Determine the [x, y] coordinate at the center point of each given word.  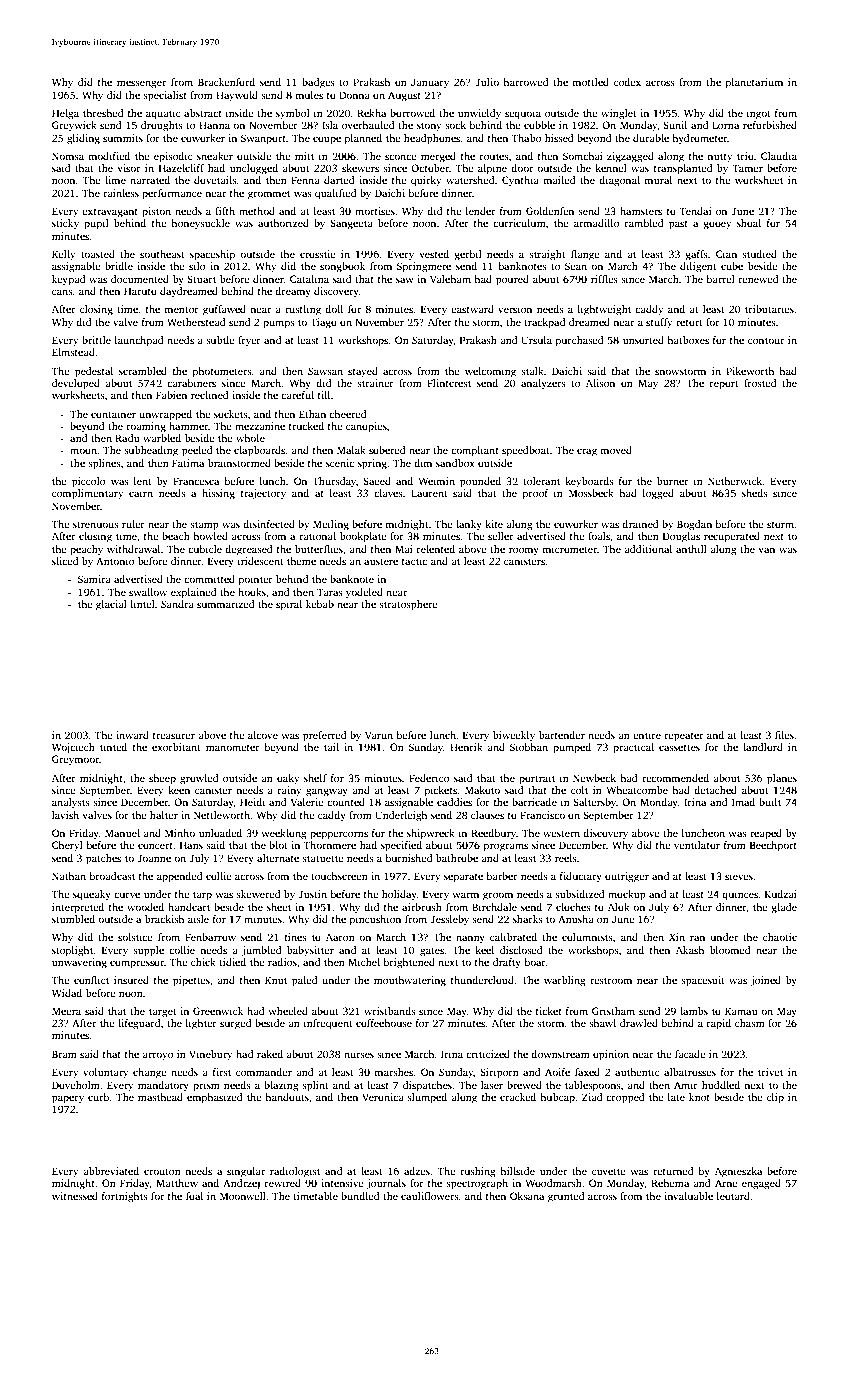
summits [123, 138]
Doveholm [76, 1085]
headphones [432, 139]
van [767, 550]
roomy [524, 551]
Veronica [383, 1097]
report [724, 385]
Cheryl [67, 846]
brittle [96, 340]
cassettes [679, 747]
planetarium [754, 83]
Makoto [482, 790]
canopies [366, 427]
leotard [733, 1196]
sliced [65, 561]
